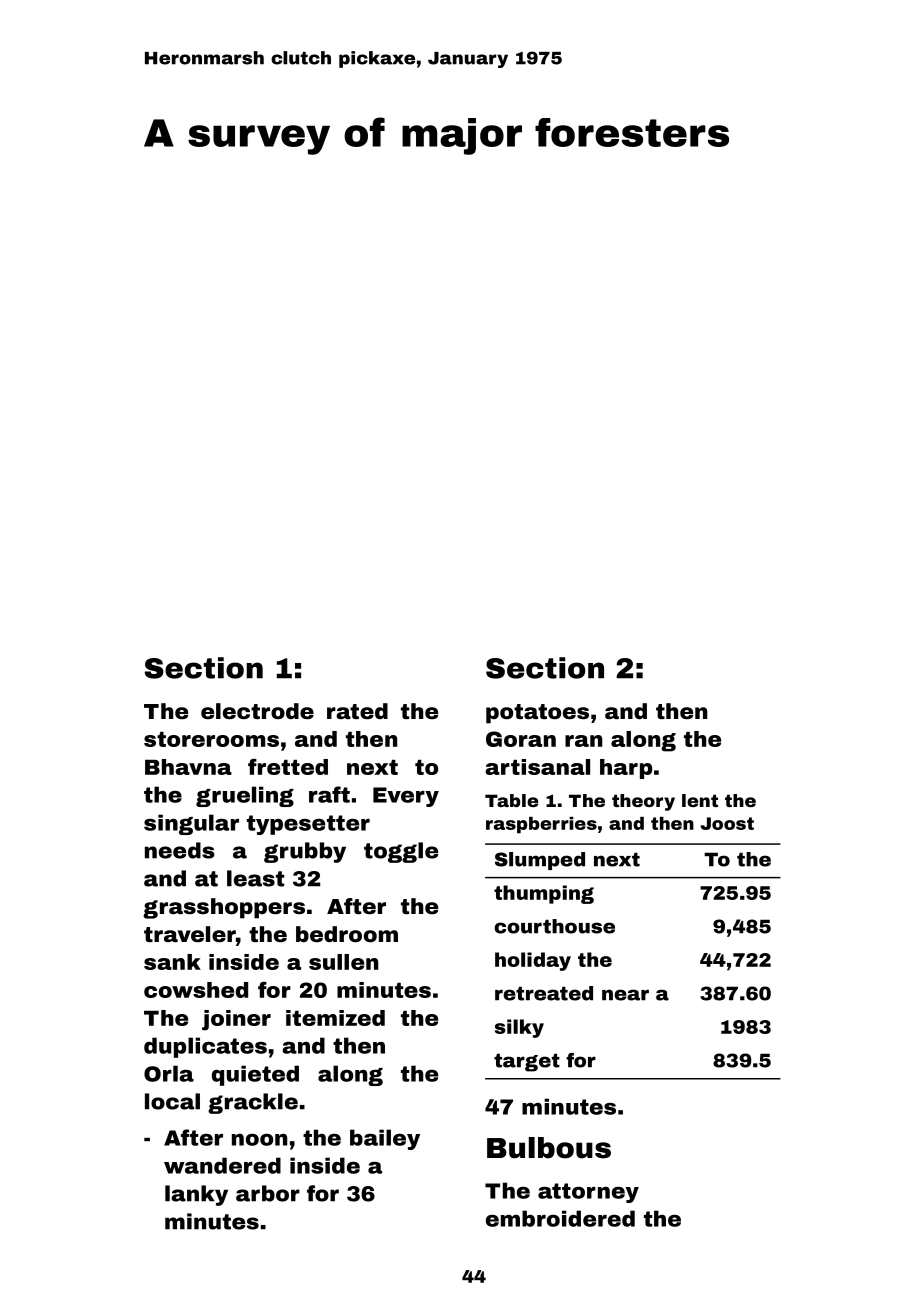 The width and height of the document is (924, 1314). I want to click on attorney, so click(588, 1193).
